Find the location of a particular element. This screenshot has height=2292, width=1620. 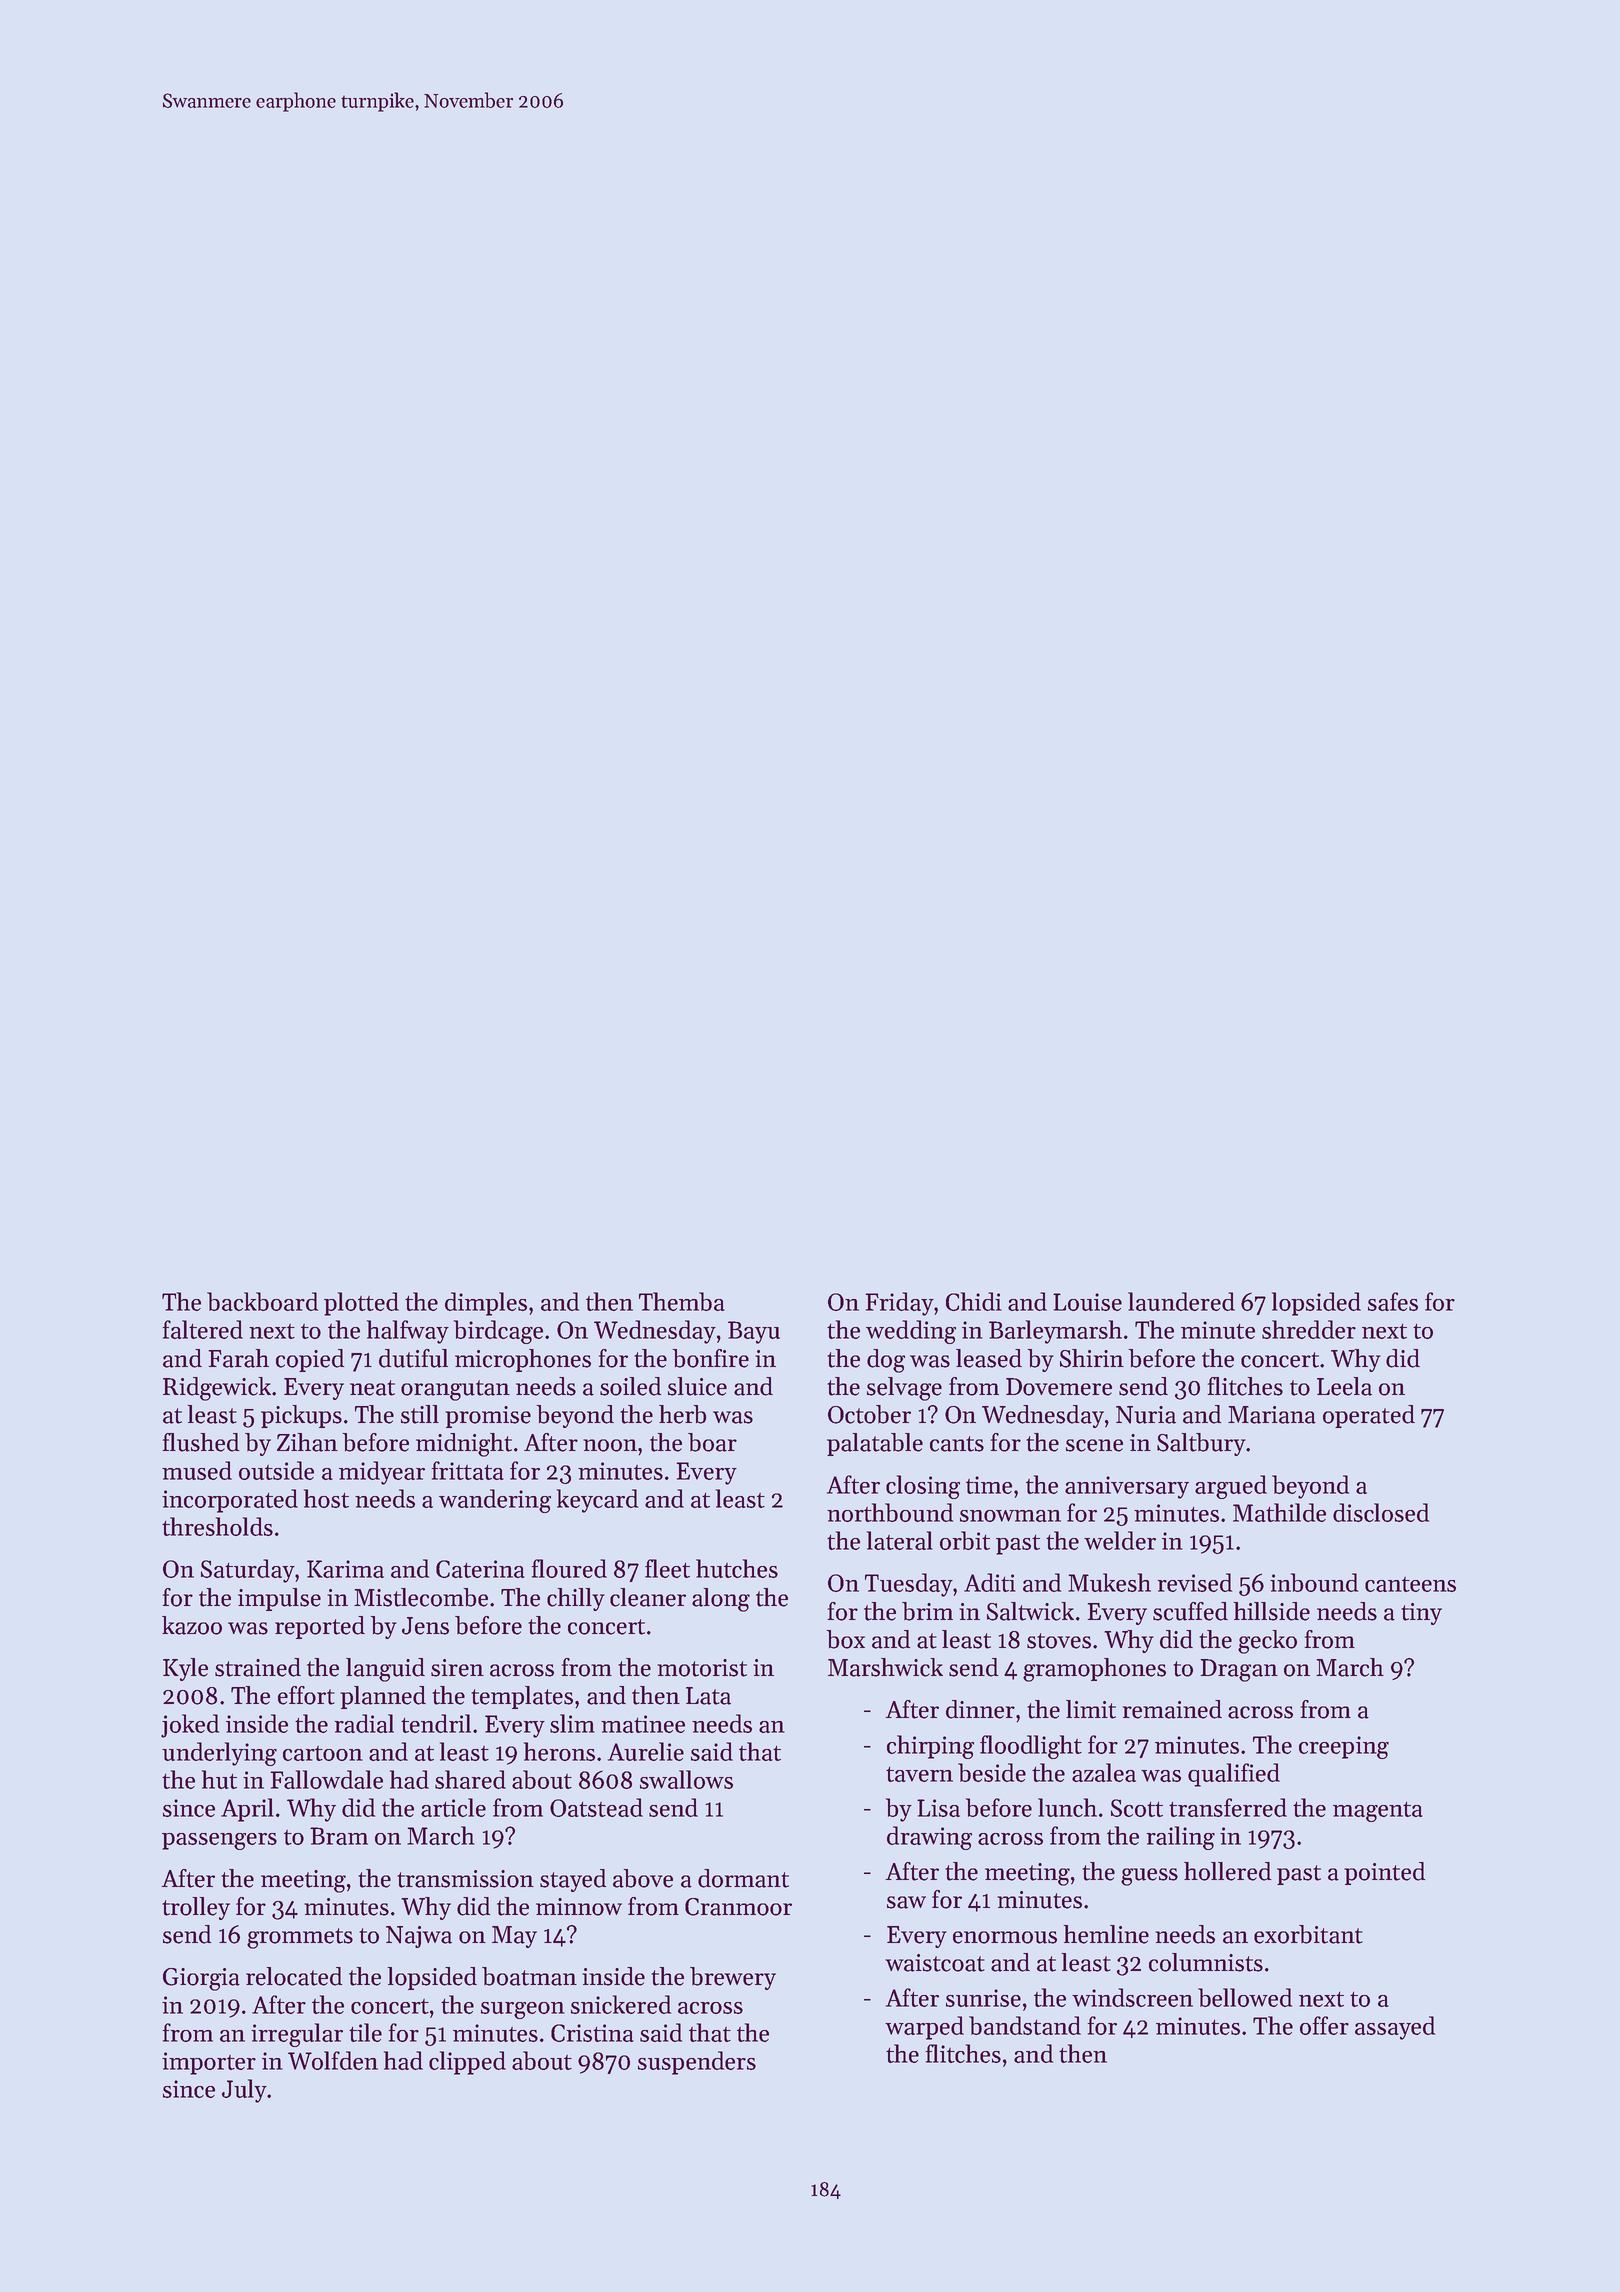

matinee is located at coordinates (643, 1724).
